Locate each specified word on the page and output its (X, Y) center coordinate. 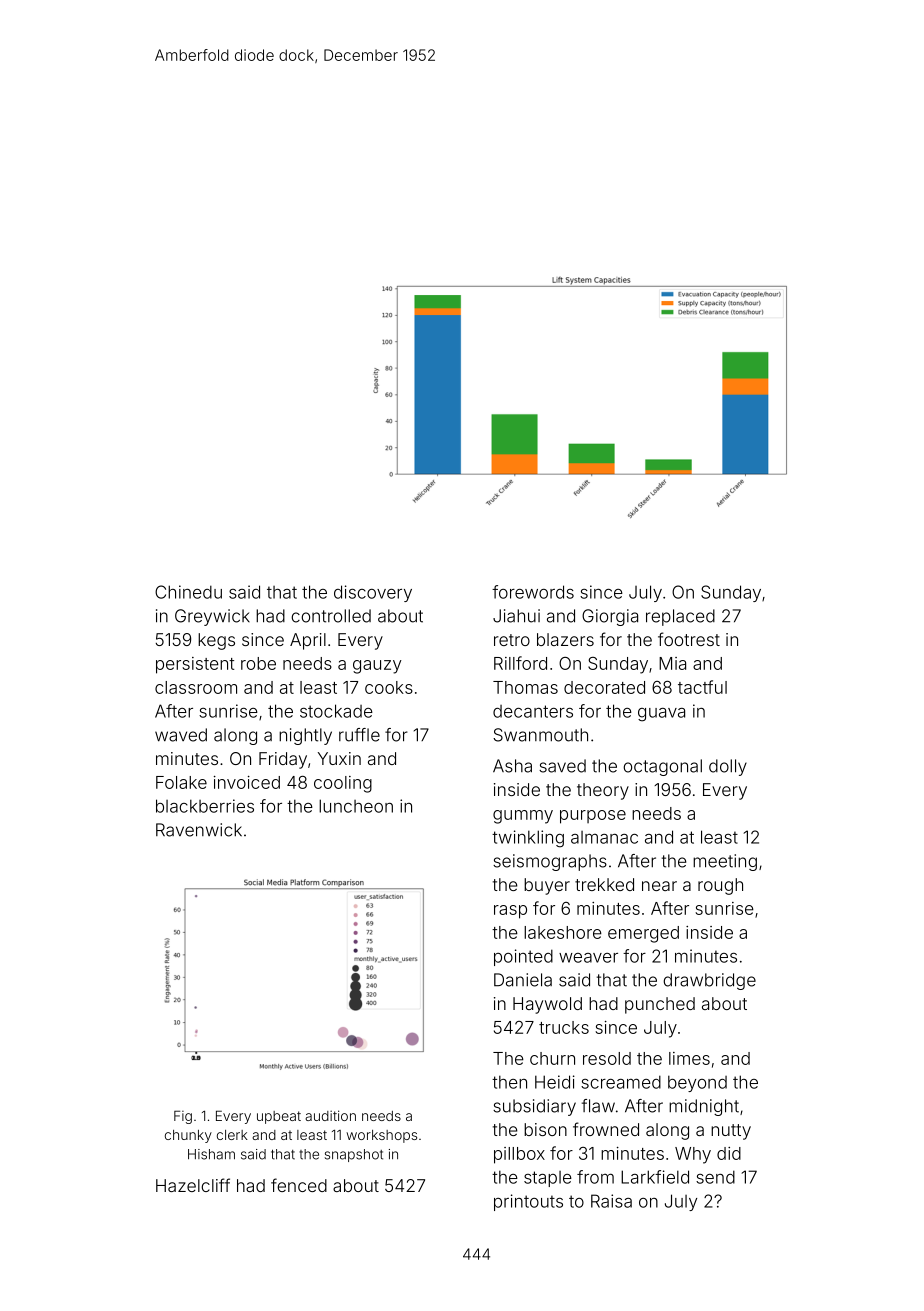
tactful (702, 687)
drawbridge (709, 981)
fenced (299, 1185)
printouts (528, 1202)
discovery (373, 593)
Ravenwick (199, 830)
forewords (533, 592)
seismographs (550, 862)
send (715, 1177)
